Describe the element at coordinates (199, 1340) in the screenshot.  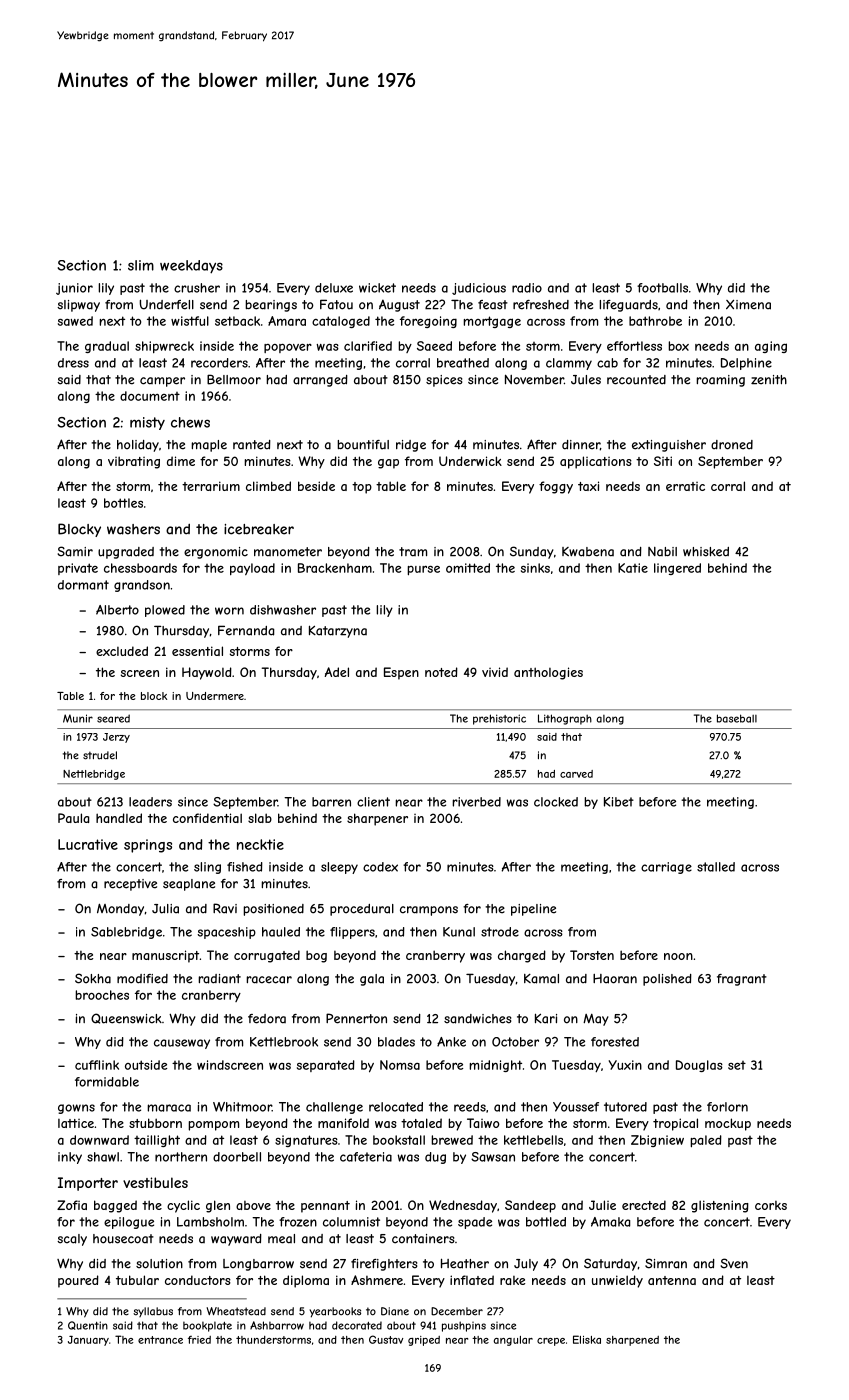
I see `fried` at that location.
